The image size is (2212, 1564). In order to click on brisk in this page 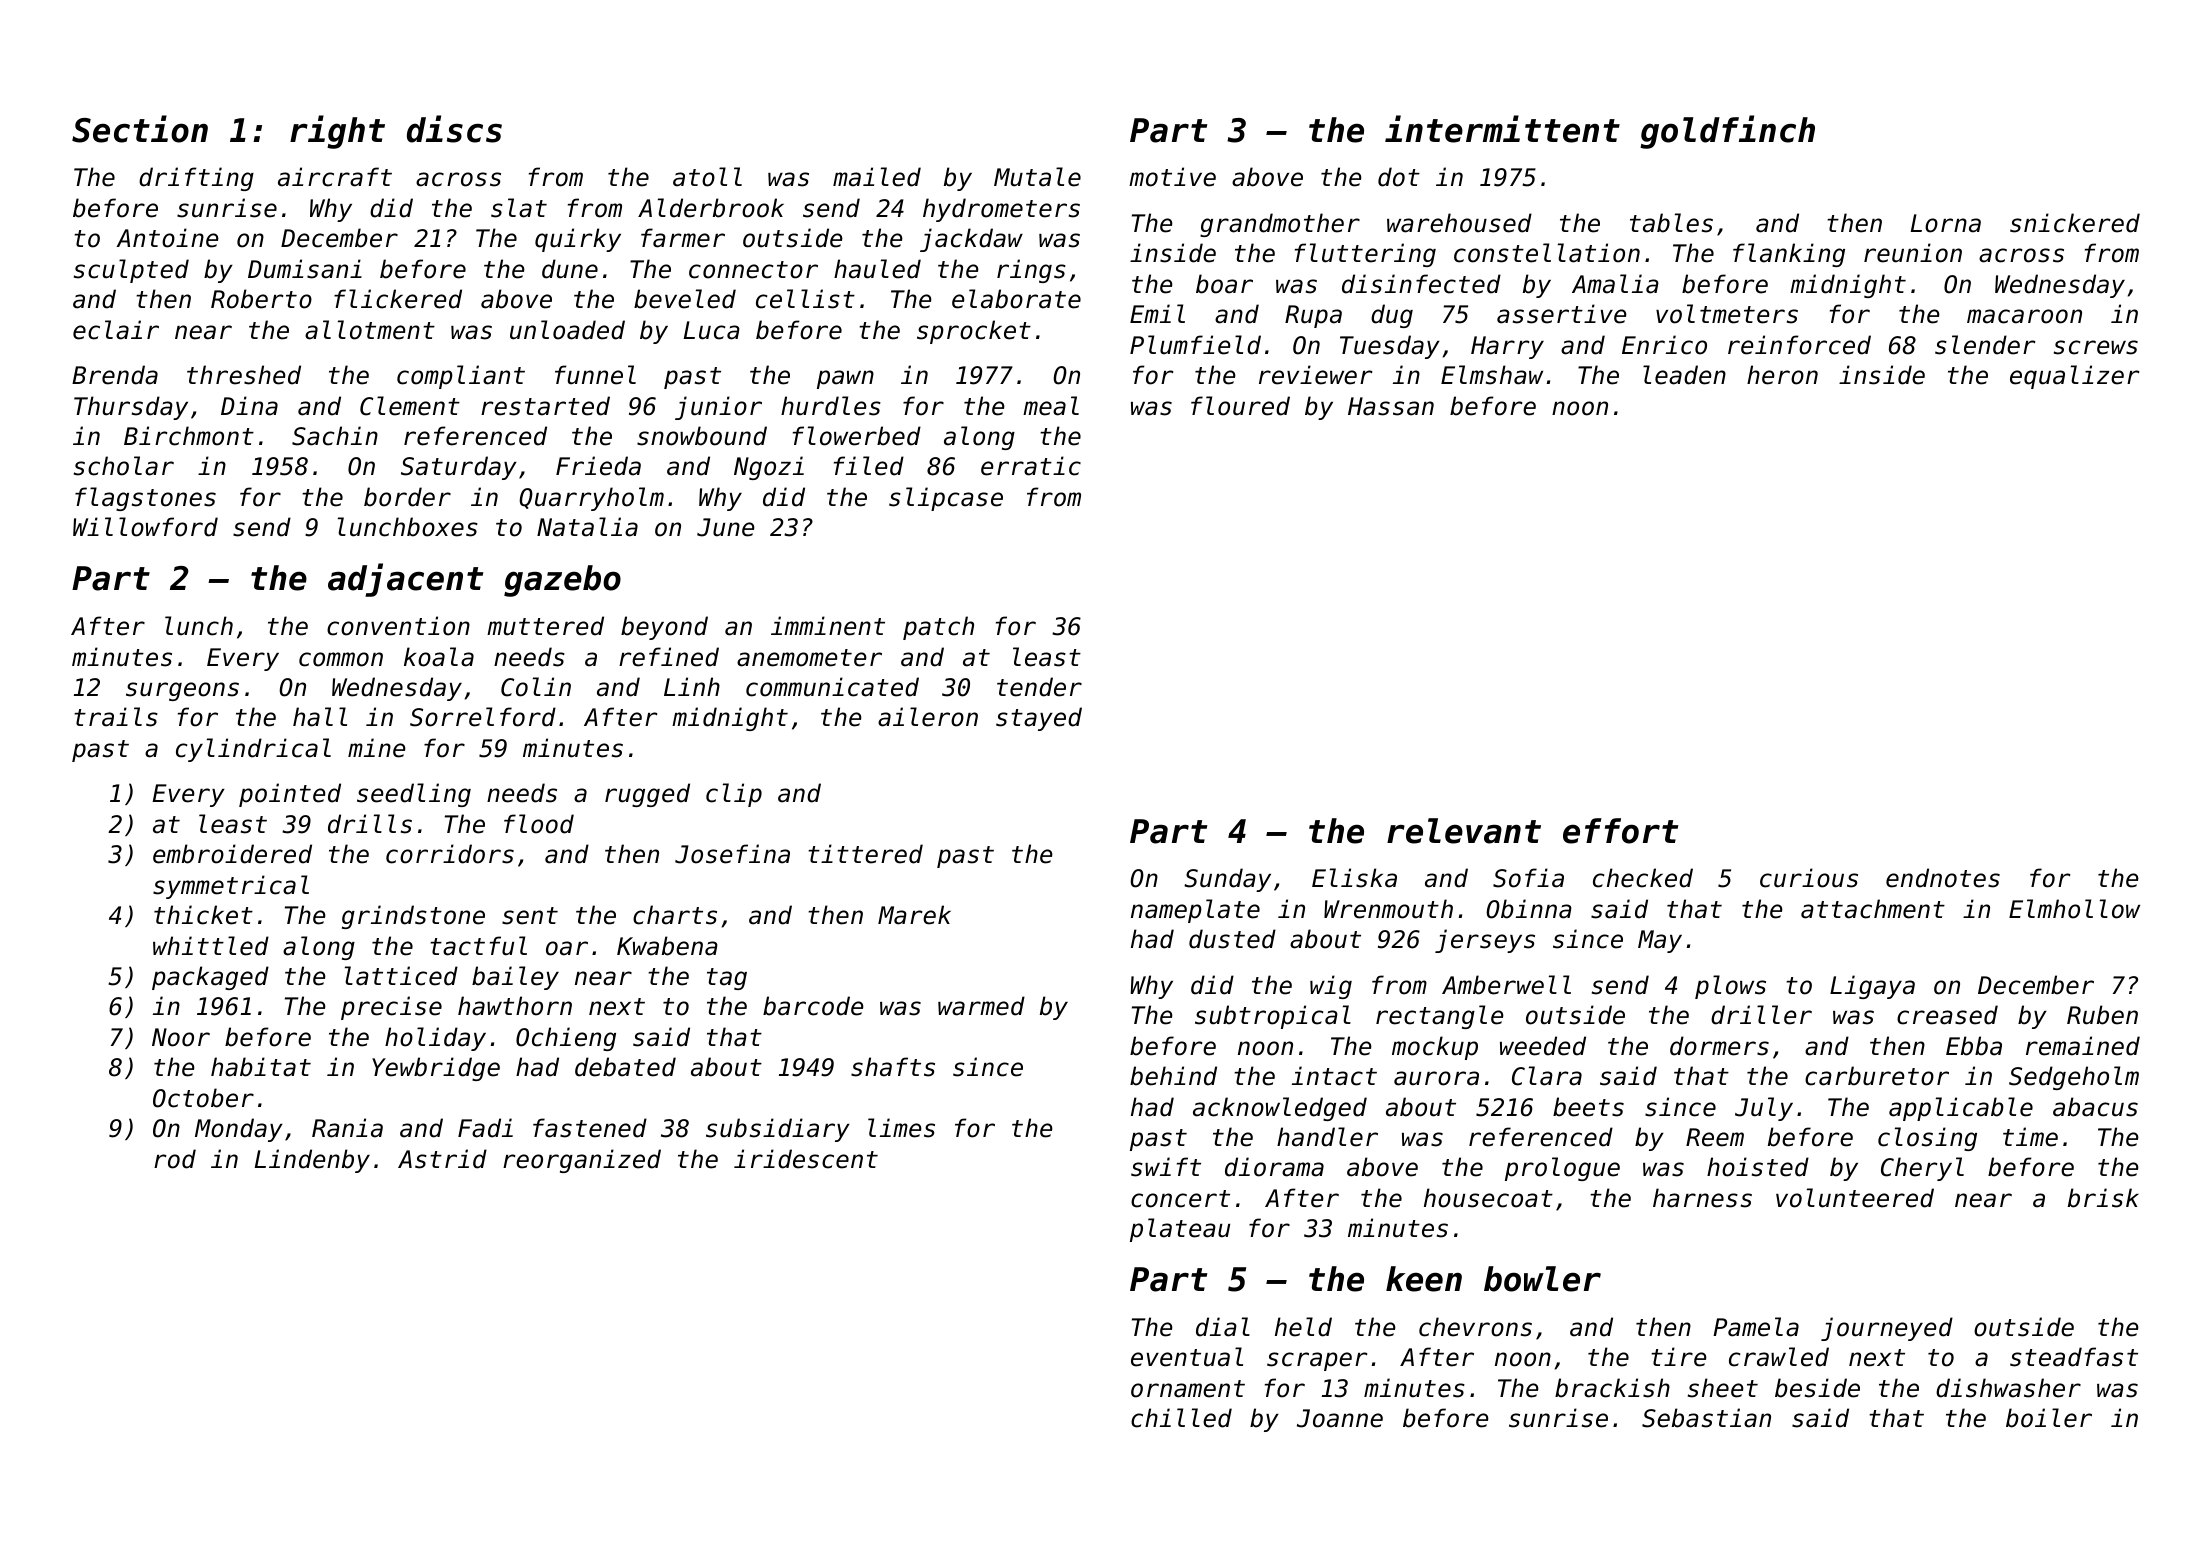, I will do `click(2103, 1198)`.
